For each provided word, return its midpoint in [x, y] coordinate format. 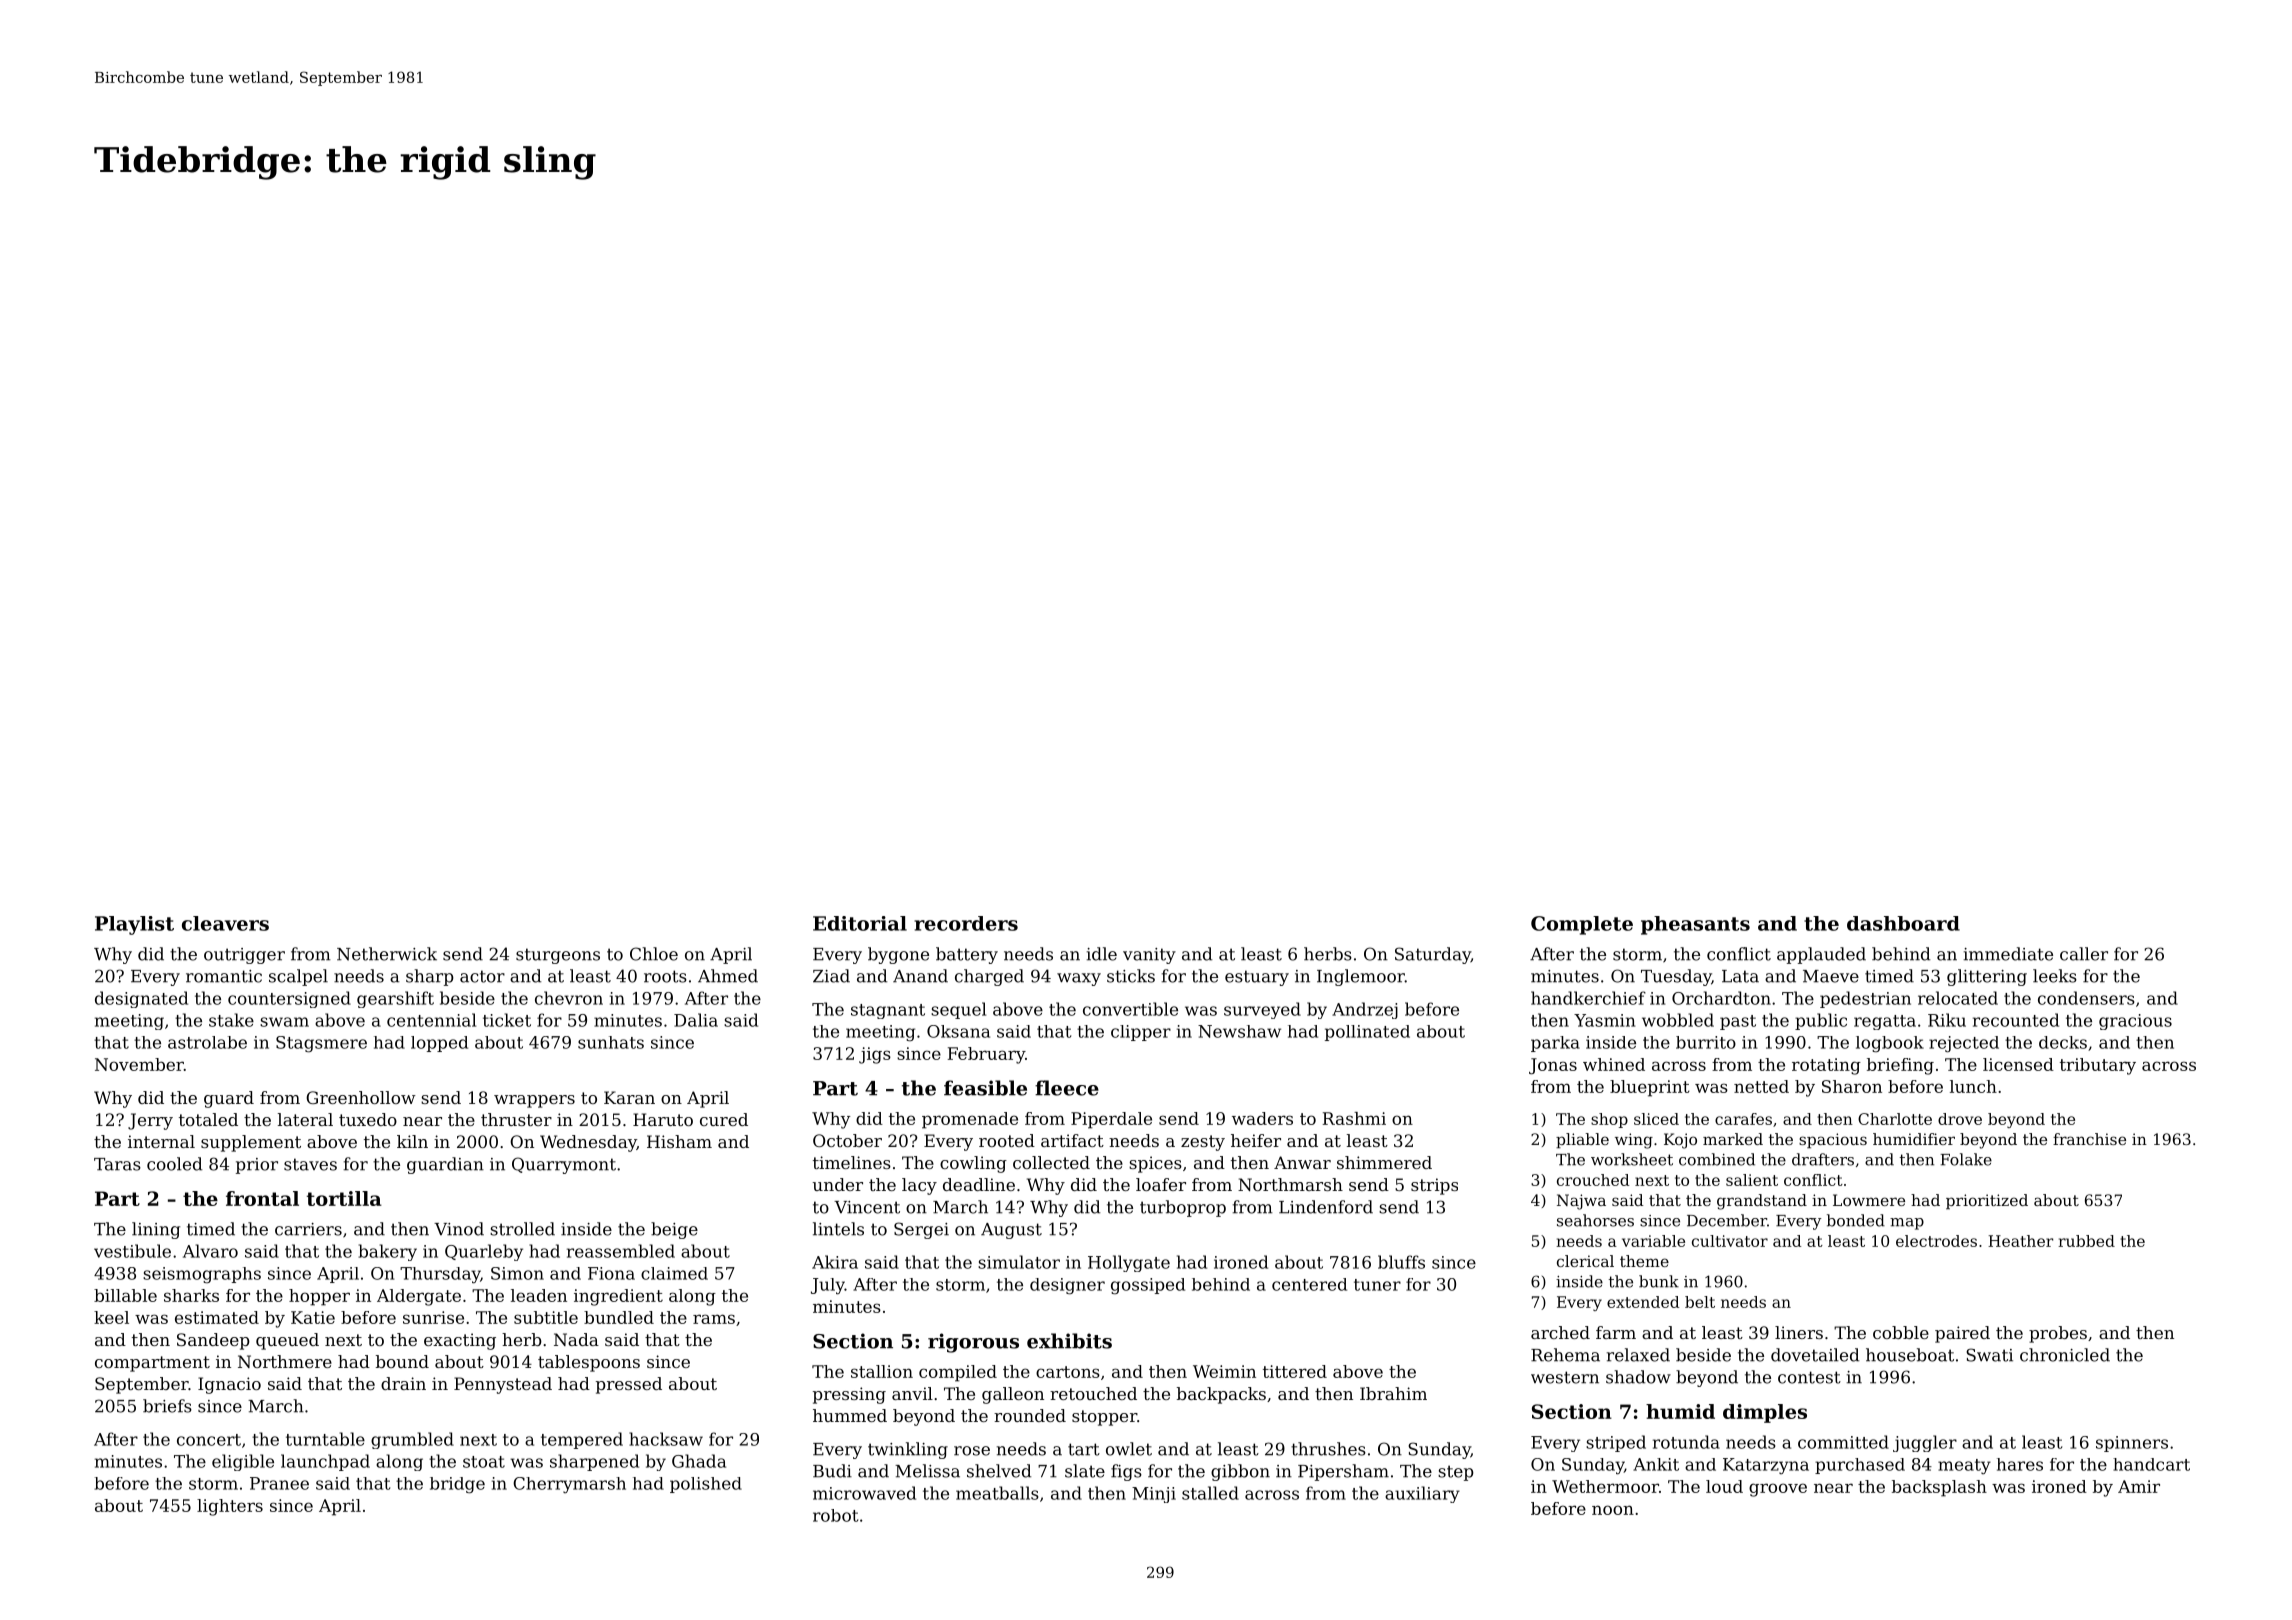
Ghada [699, 1461]
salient [1752, 1180]
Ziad [831, 976]
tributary [2098, 1066]
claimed [674, 1273]
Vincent [867, 1207]
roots [665, 976]
